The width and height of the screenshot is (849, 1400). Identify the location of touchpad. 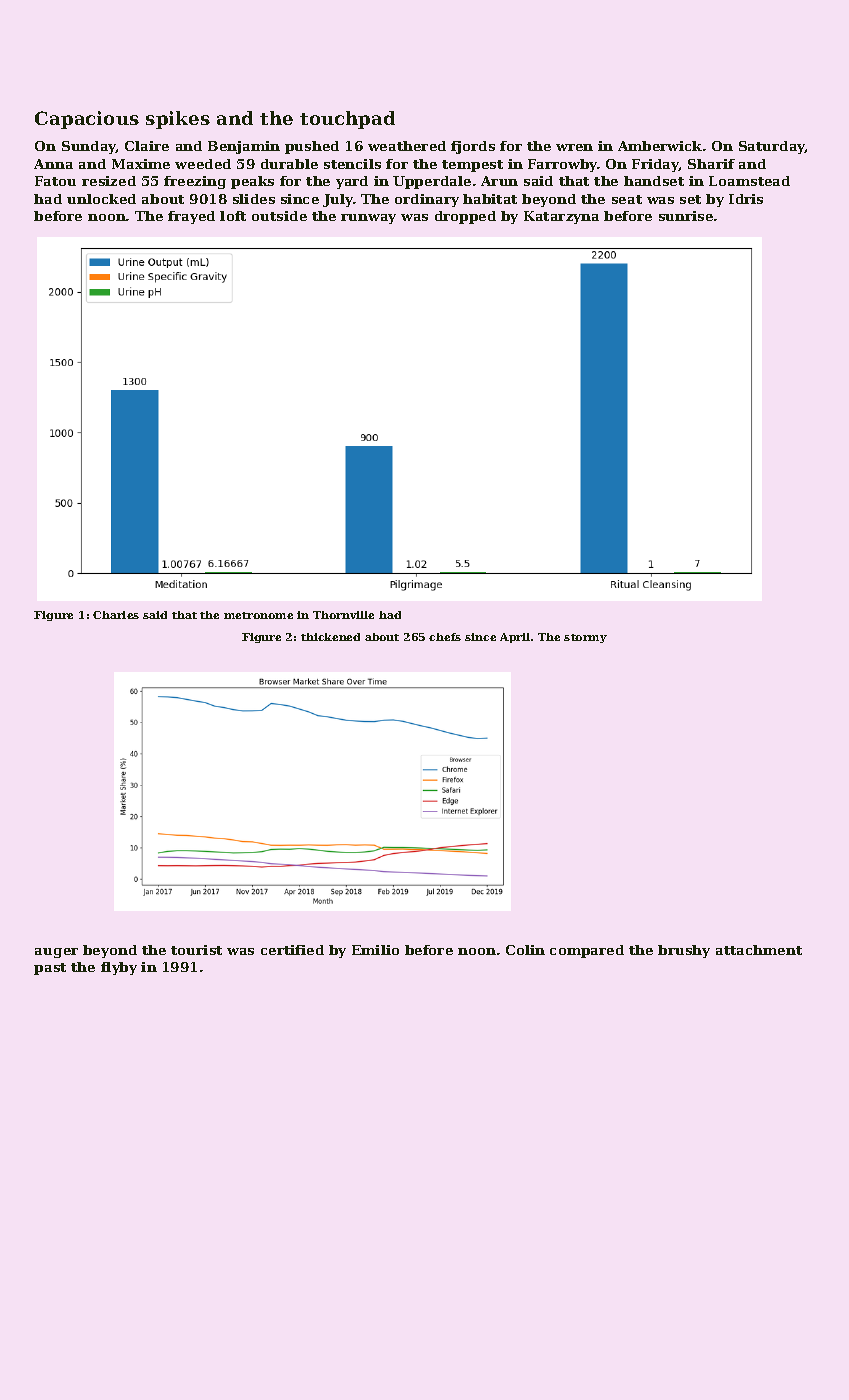
(347, 120).
